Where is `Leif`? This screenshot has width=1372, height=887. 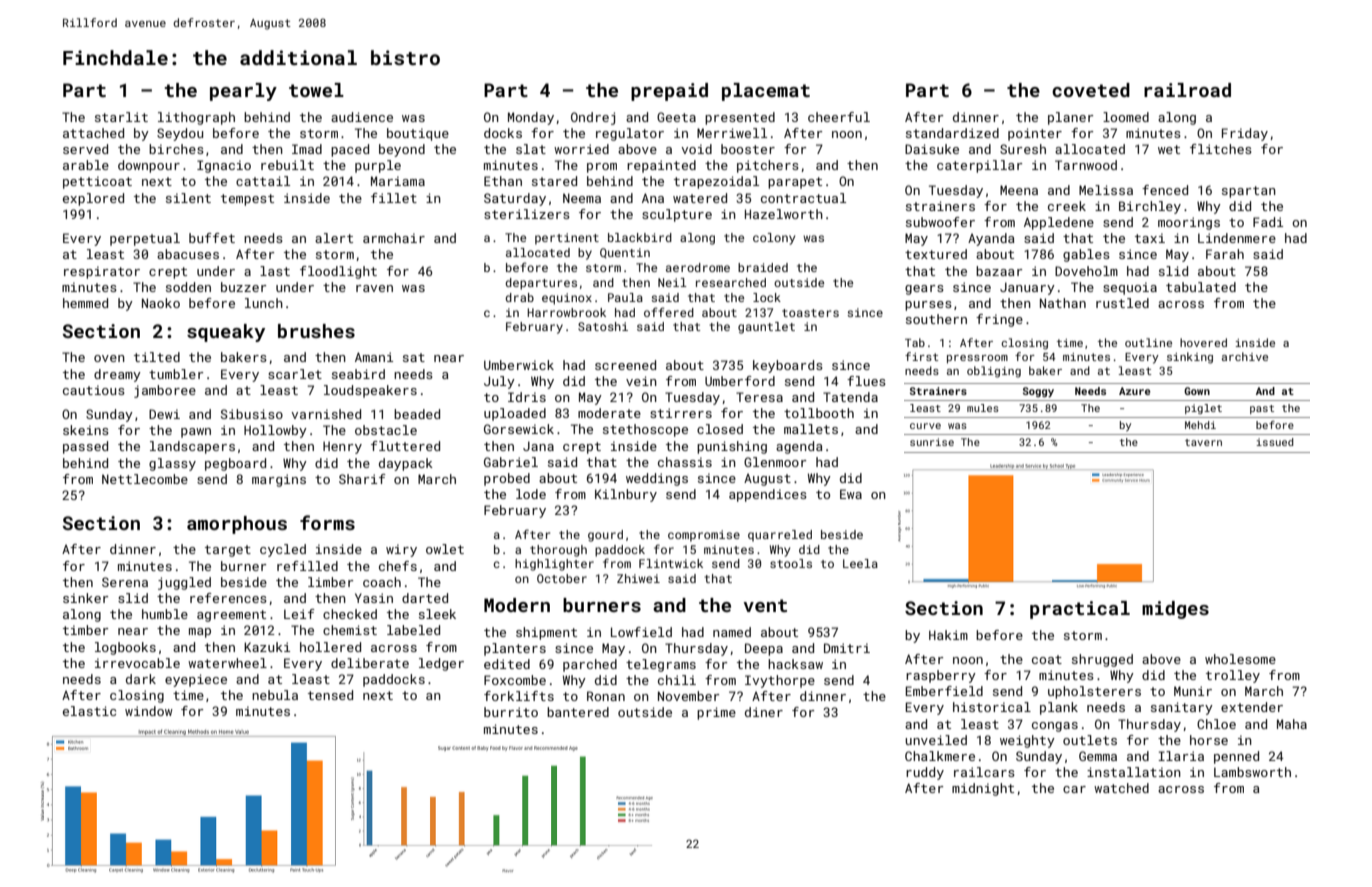
Leif is located at coordinates (299, 614).
